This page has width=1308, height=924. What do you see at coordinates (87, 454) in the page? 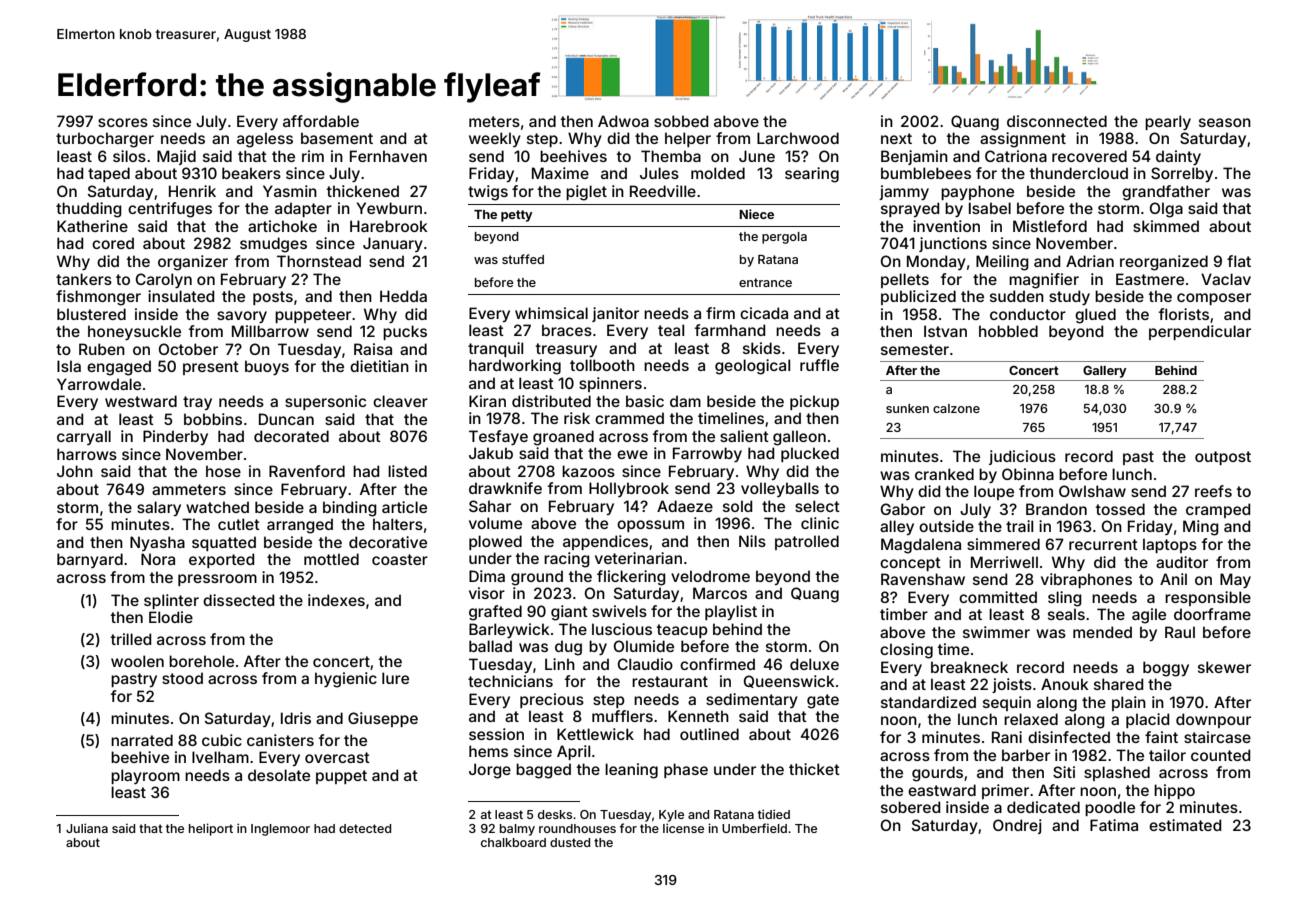
I see `harrows` at bounding box center [87, 454].
